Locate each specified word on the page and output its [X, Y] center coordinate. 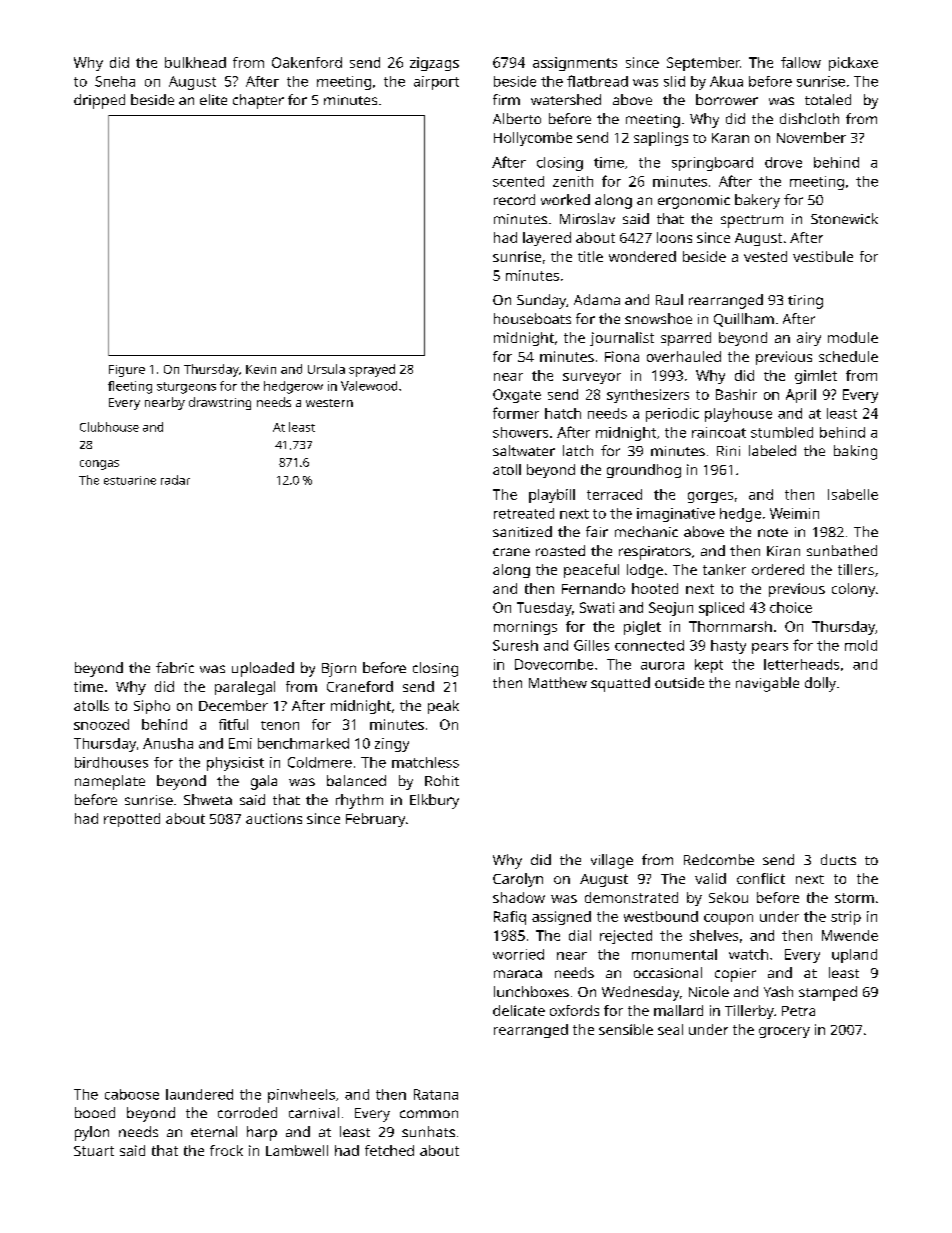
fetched [389, 1150]
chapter [258, 101]
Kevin [261, 369]
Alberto [517, 118]
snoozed [101, 724]
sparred [686, 339]
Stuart [94, 1151]
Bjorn [339, 670]
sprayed [372, 370]
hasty [728, 647]
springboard [712, 164]
